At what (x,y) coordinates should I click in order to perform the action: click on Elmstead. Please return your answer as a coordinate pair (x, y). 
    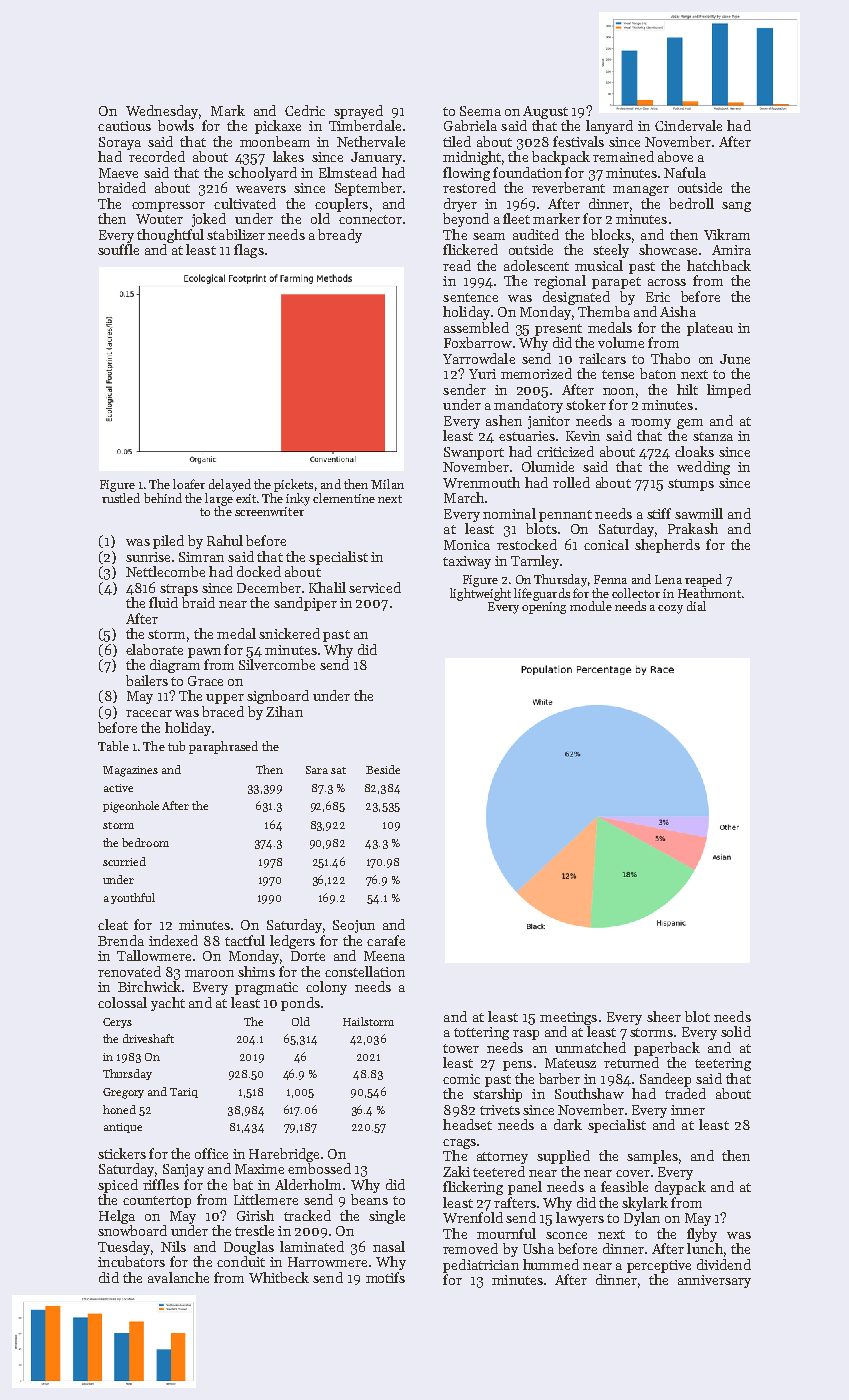
    Looking at the image, I should click on (348, 172).
